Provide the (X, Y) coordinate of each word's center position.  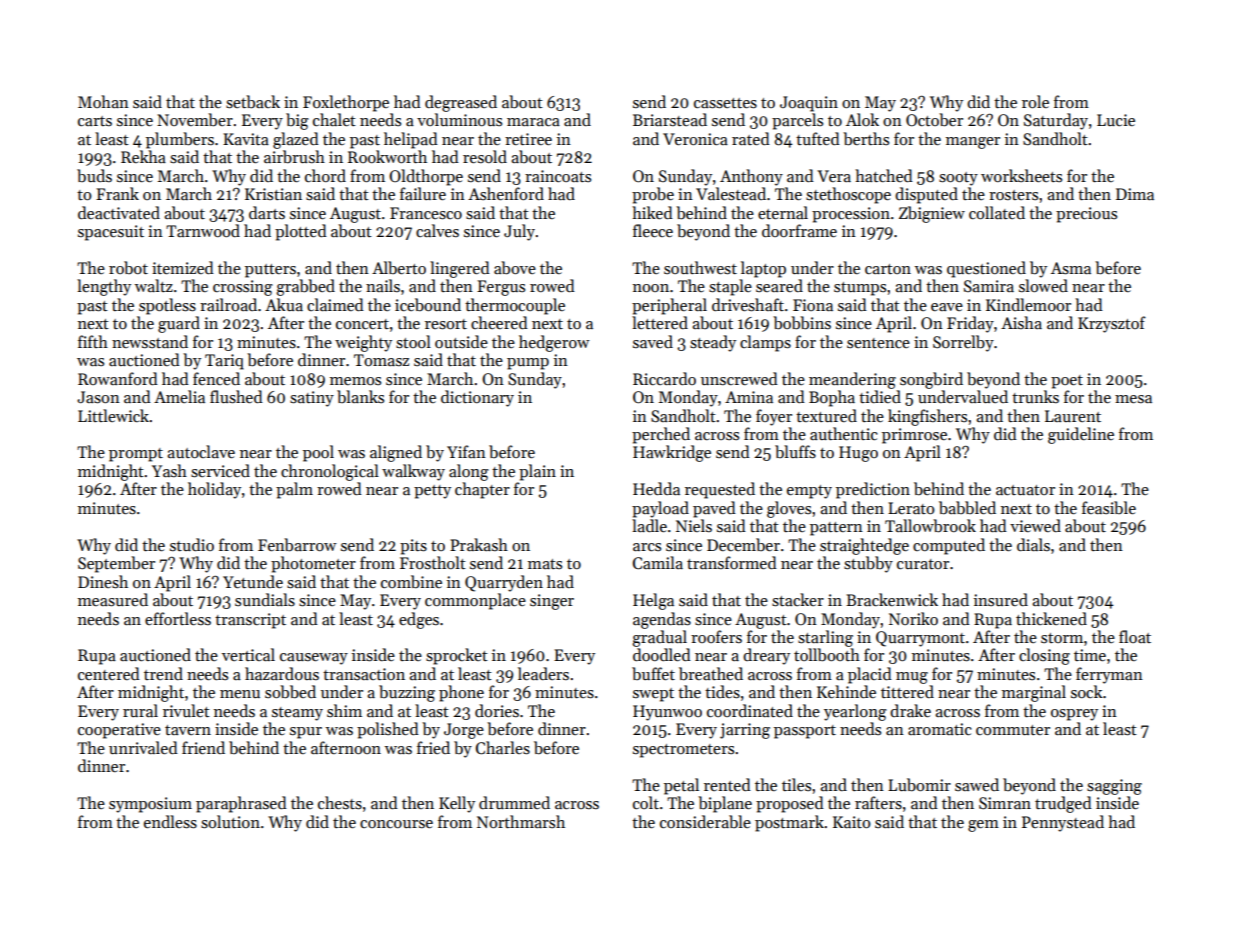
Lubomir (919, 784)
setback (253, 102)
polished (388, 730)
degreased (461, 103)
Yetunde (253, 581)
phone (461, 693)
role (1035, 101)
